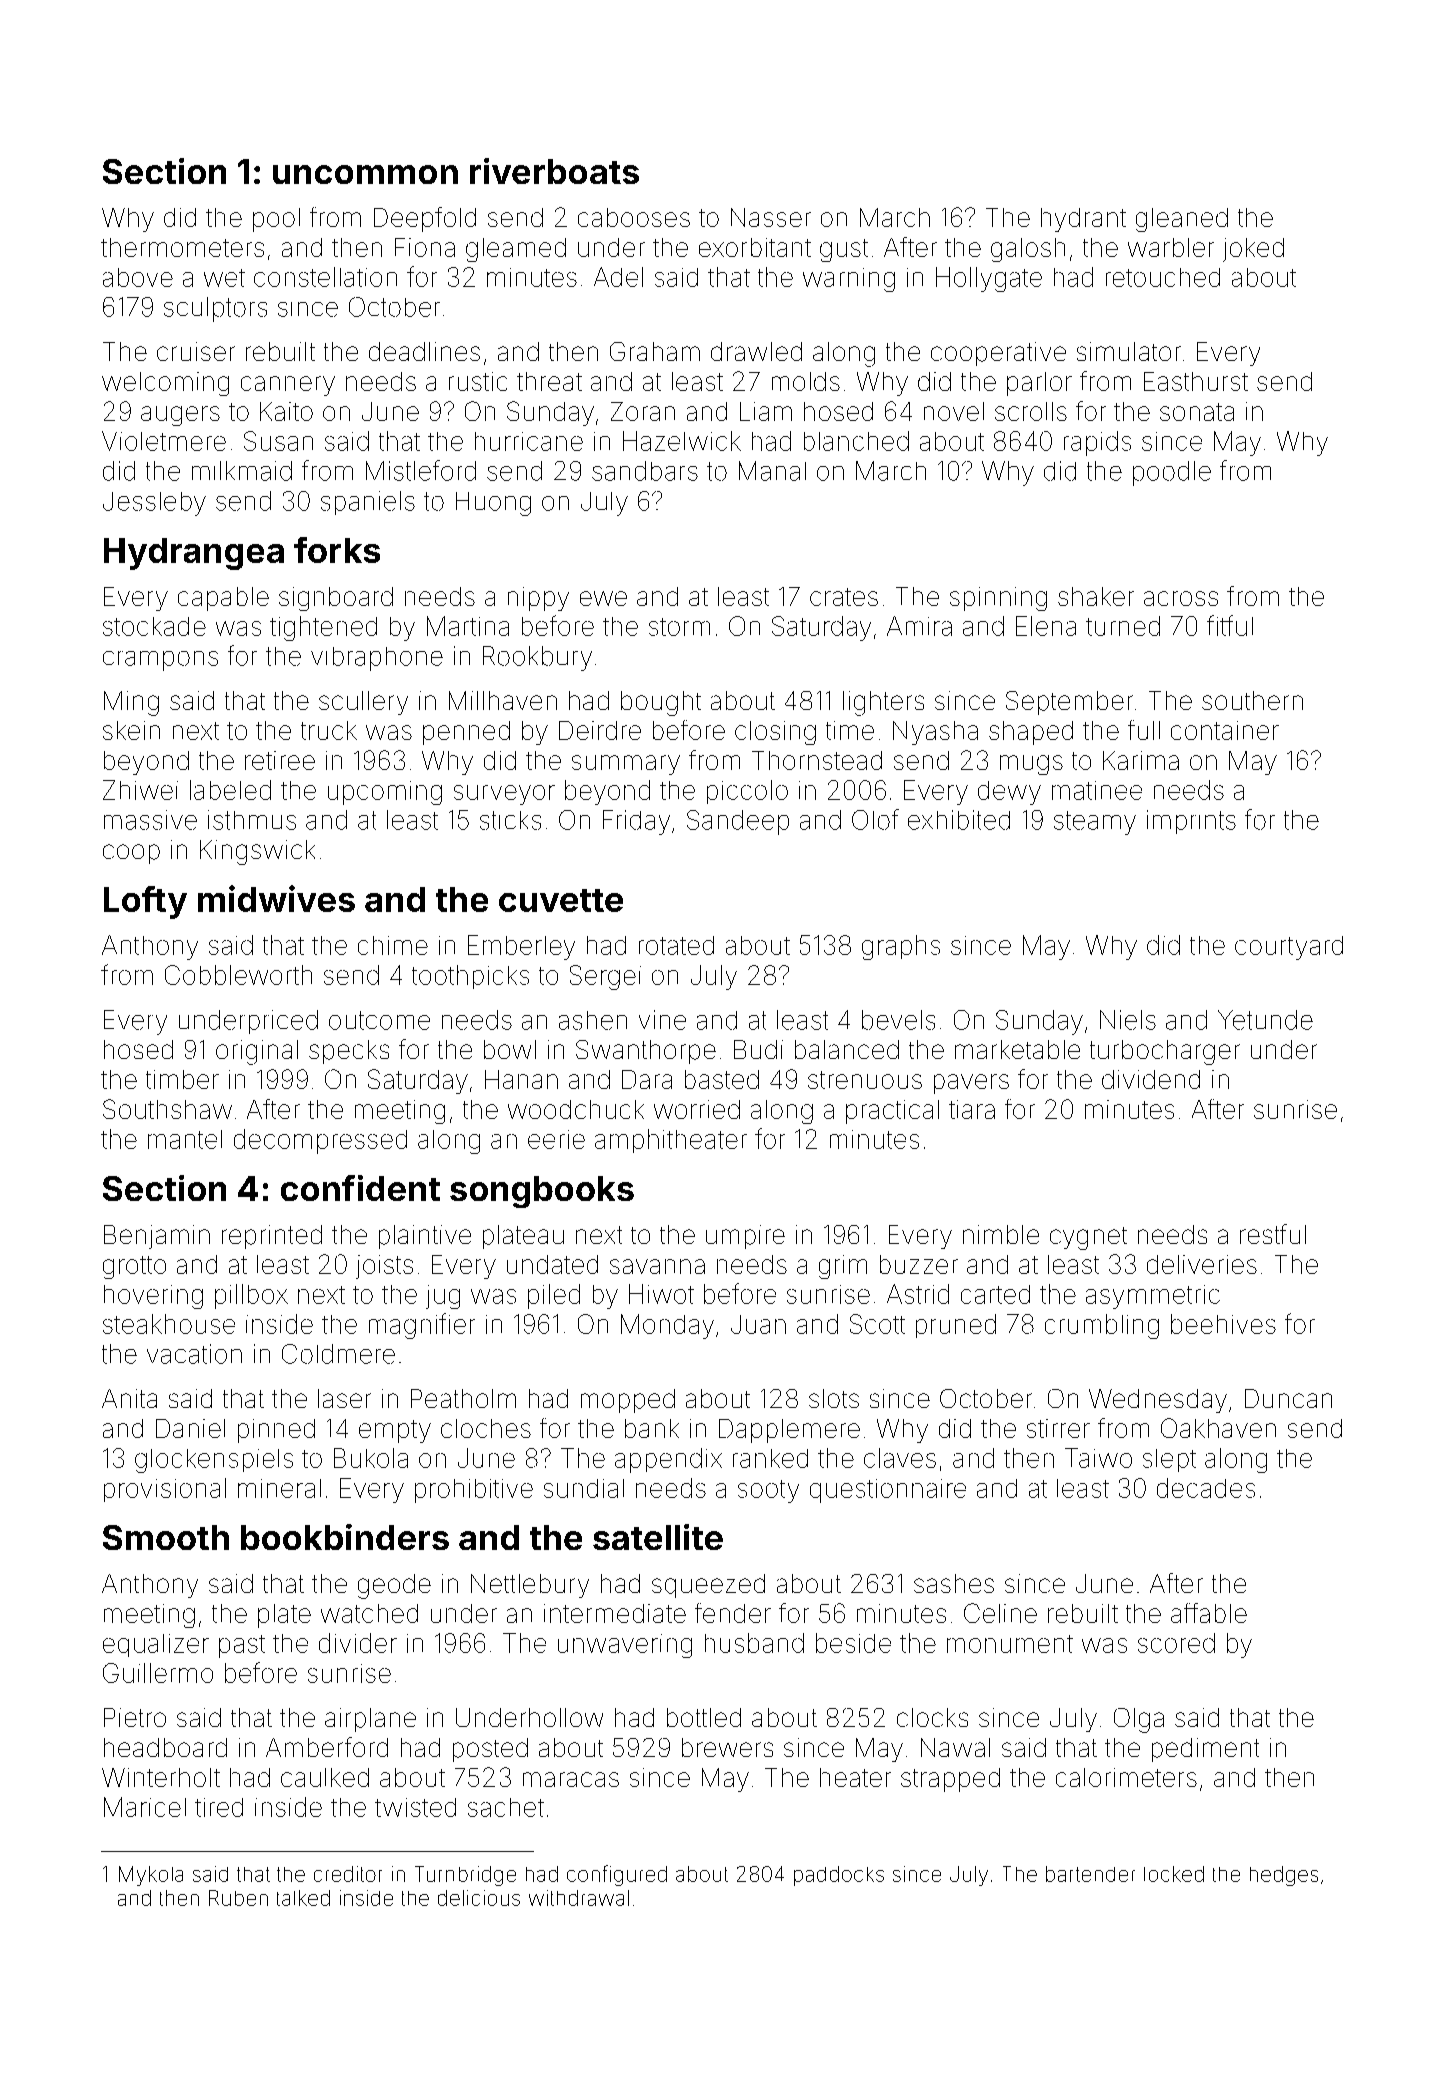 This document has height=2100, width=1450. Describe the element at coordinates (865, 1080) in the document. I see `strenuous` at that location.
